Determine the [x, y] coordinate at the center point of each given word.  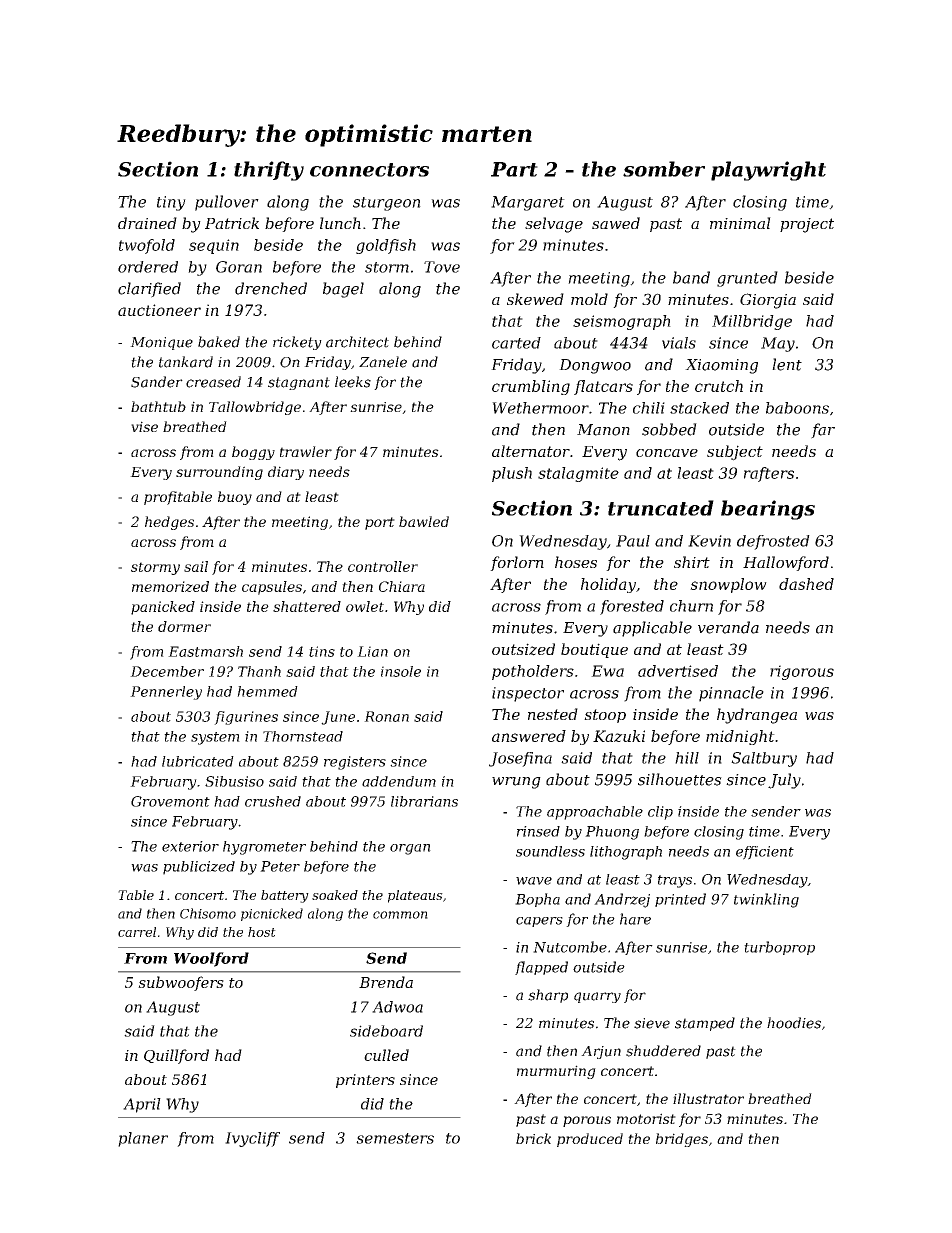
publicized [199, 868]
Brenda [386, 982]
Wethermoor [540, 408]
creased [213, 382]
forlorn [517, 563]
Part [514, 169]
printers [365, 1081]
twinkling [766, 900]
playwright [768, 171]
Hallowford [786, 563]
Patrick [232, 223]
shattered [307, 606]
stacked [699, 408]
